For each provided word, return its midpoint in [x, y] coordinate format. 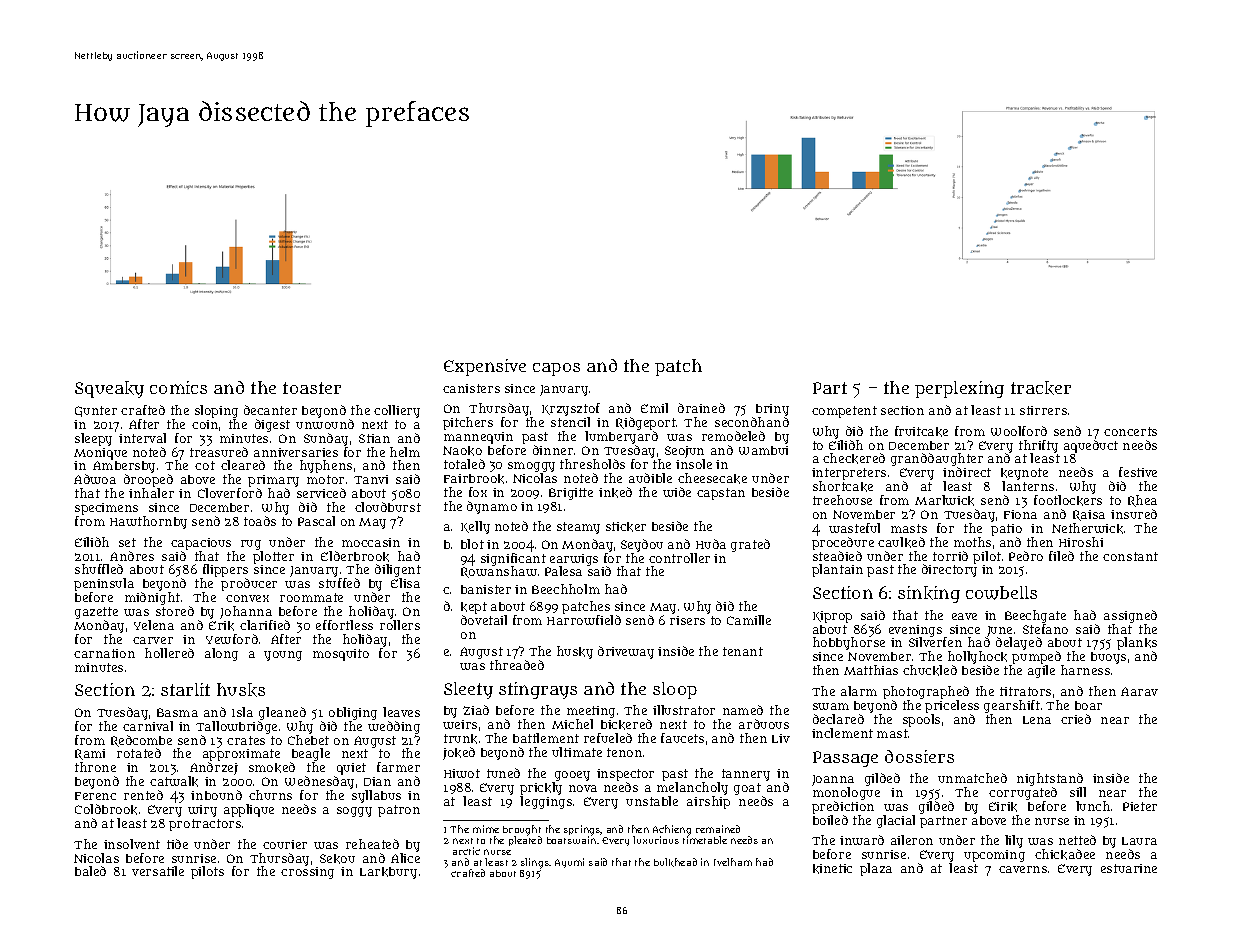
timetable [705, 840]
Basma [177, 712]
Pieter [1140, 806]
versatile [158, 871]
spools [921, 720]
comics [178, 387]
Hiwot [462, 773]
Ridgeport [646, 423]
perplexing [959, 389]
